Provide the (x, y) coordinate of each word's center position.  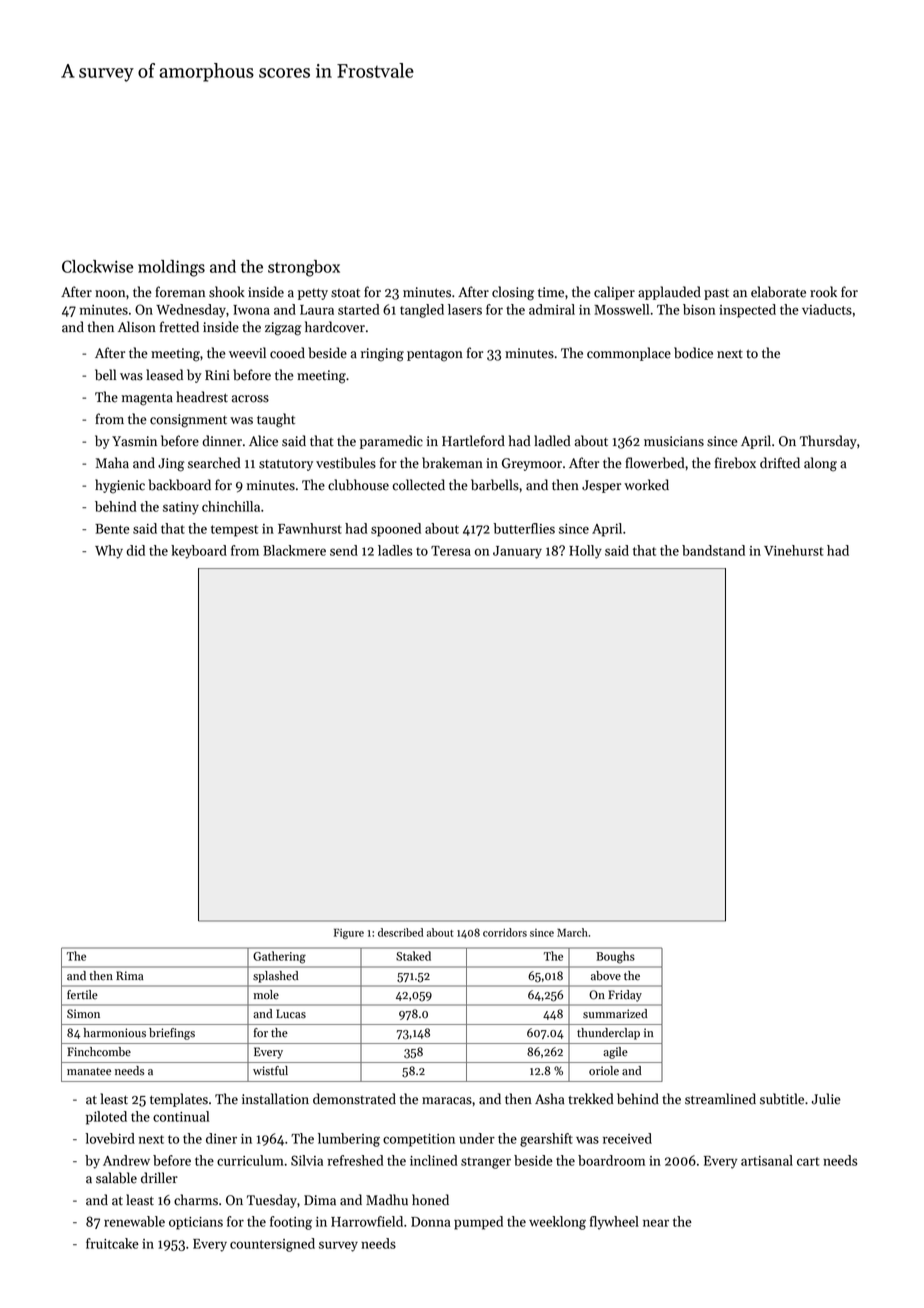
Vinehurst (793, 550)
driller (159, 1178)
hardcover (335, 327)
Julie (826, 1099)
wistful (270, 1071)
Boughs (615, 957)
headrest (202, 397)
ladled (552, 441)
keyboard (199, 552)
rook (823, 292)
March (572, 932)
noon (110, 294)
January (517, 552)
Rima (129, 976)
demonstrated (354, 1099)
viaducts (827, 309)
